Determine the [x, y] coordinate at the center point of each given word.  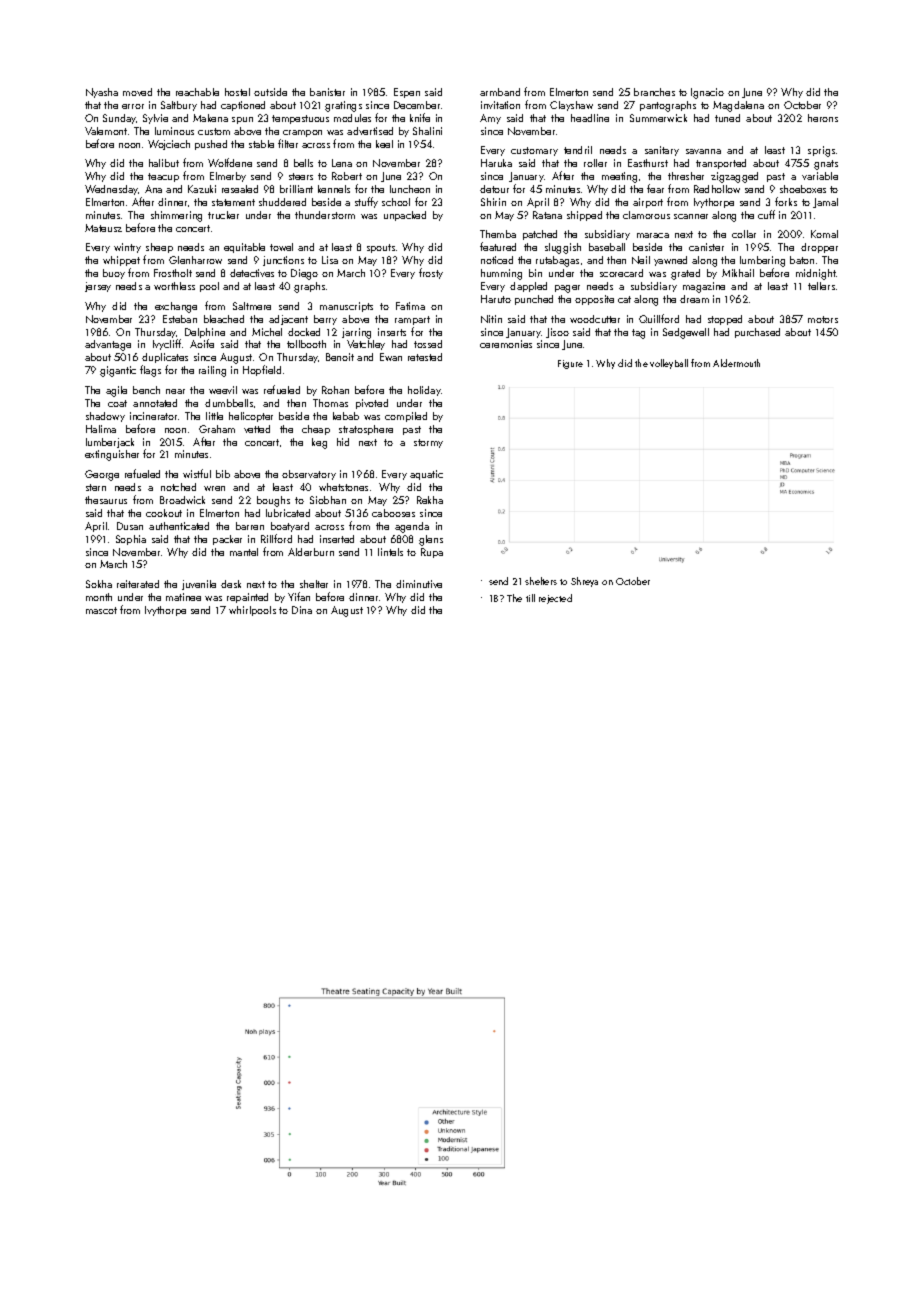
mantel [244, 552]
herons [823, 118]
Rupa [432, 553]
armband [500, 92]
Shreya [584, 582]
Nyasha [102, 93]
